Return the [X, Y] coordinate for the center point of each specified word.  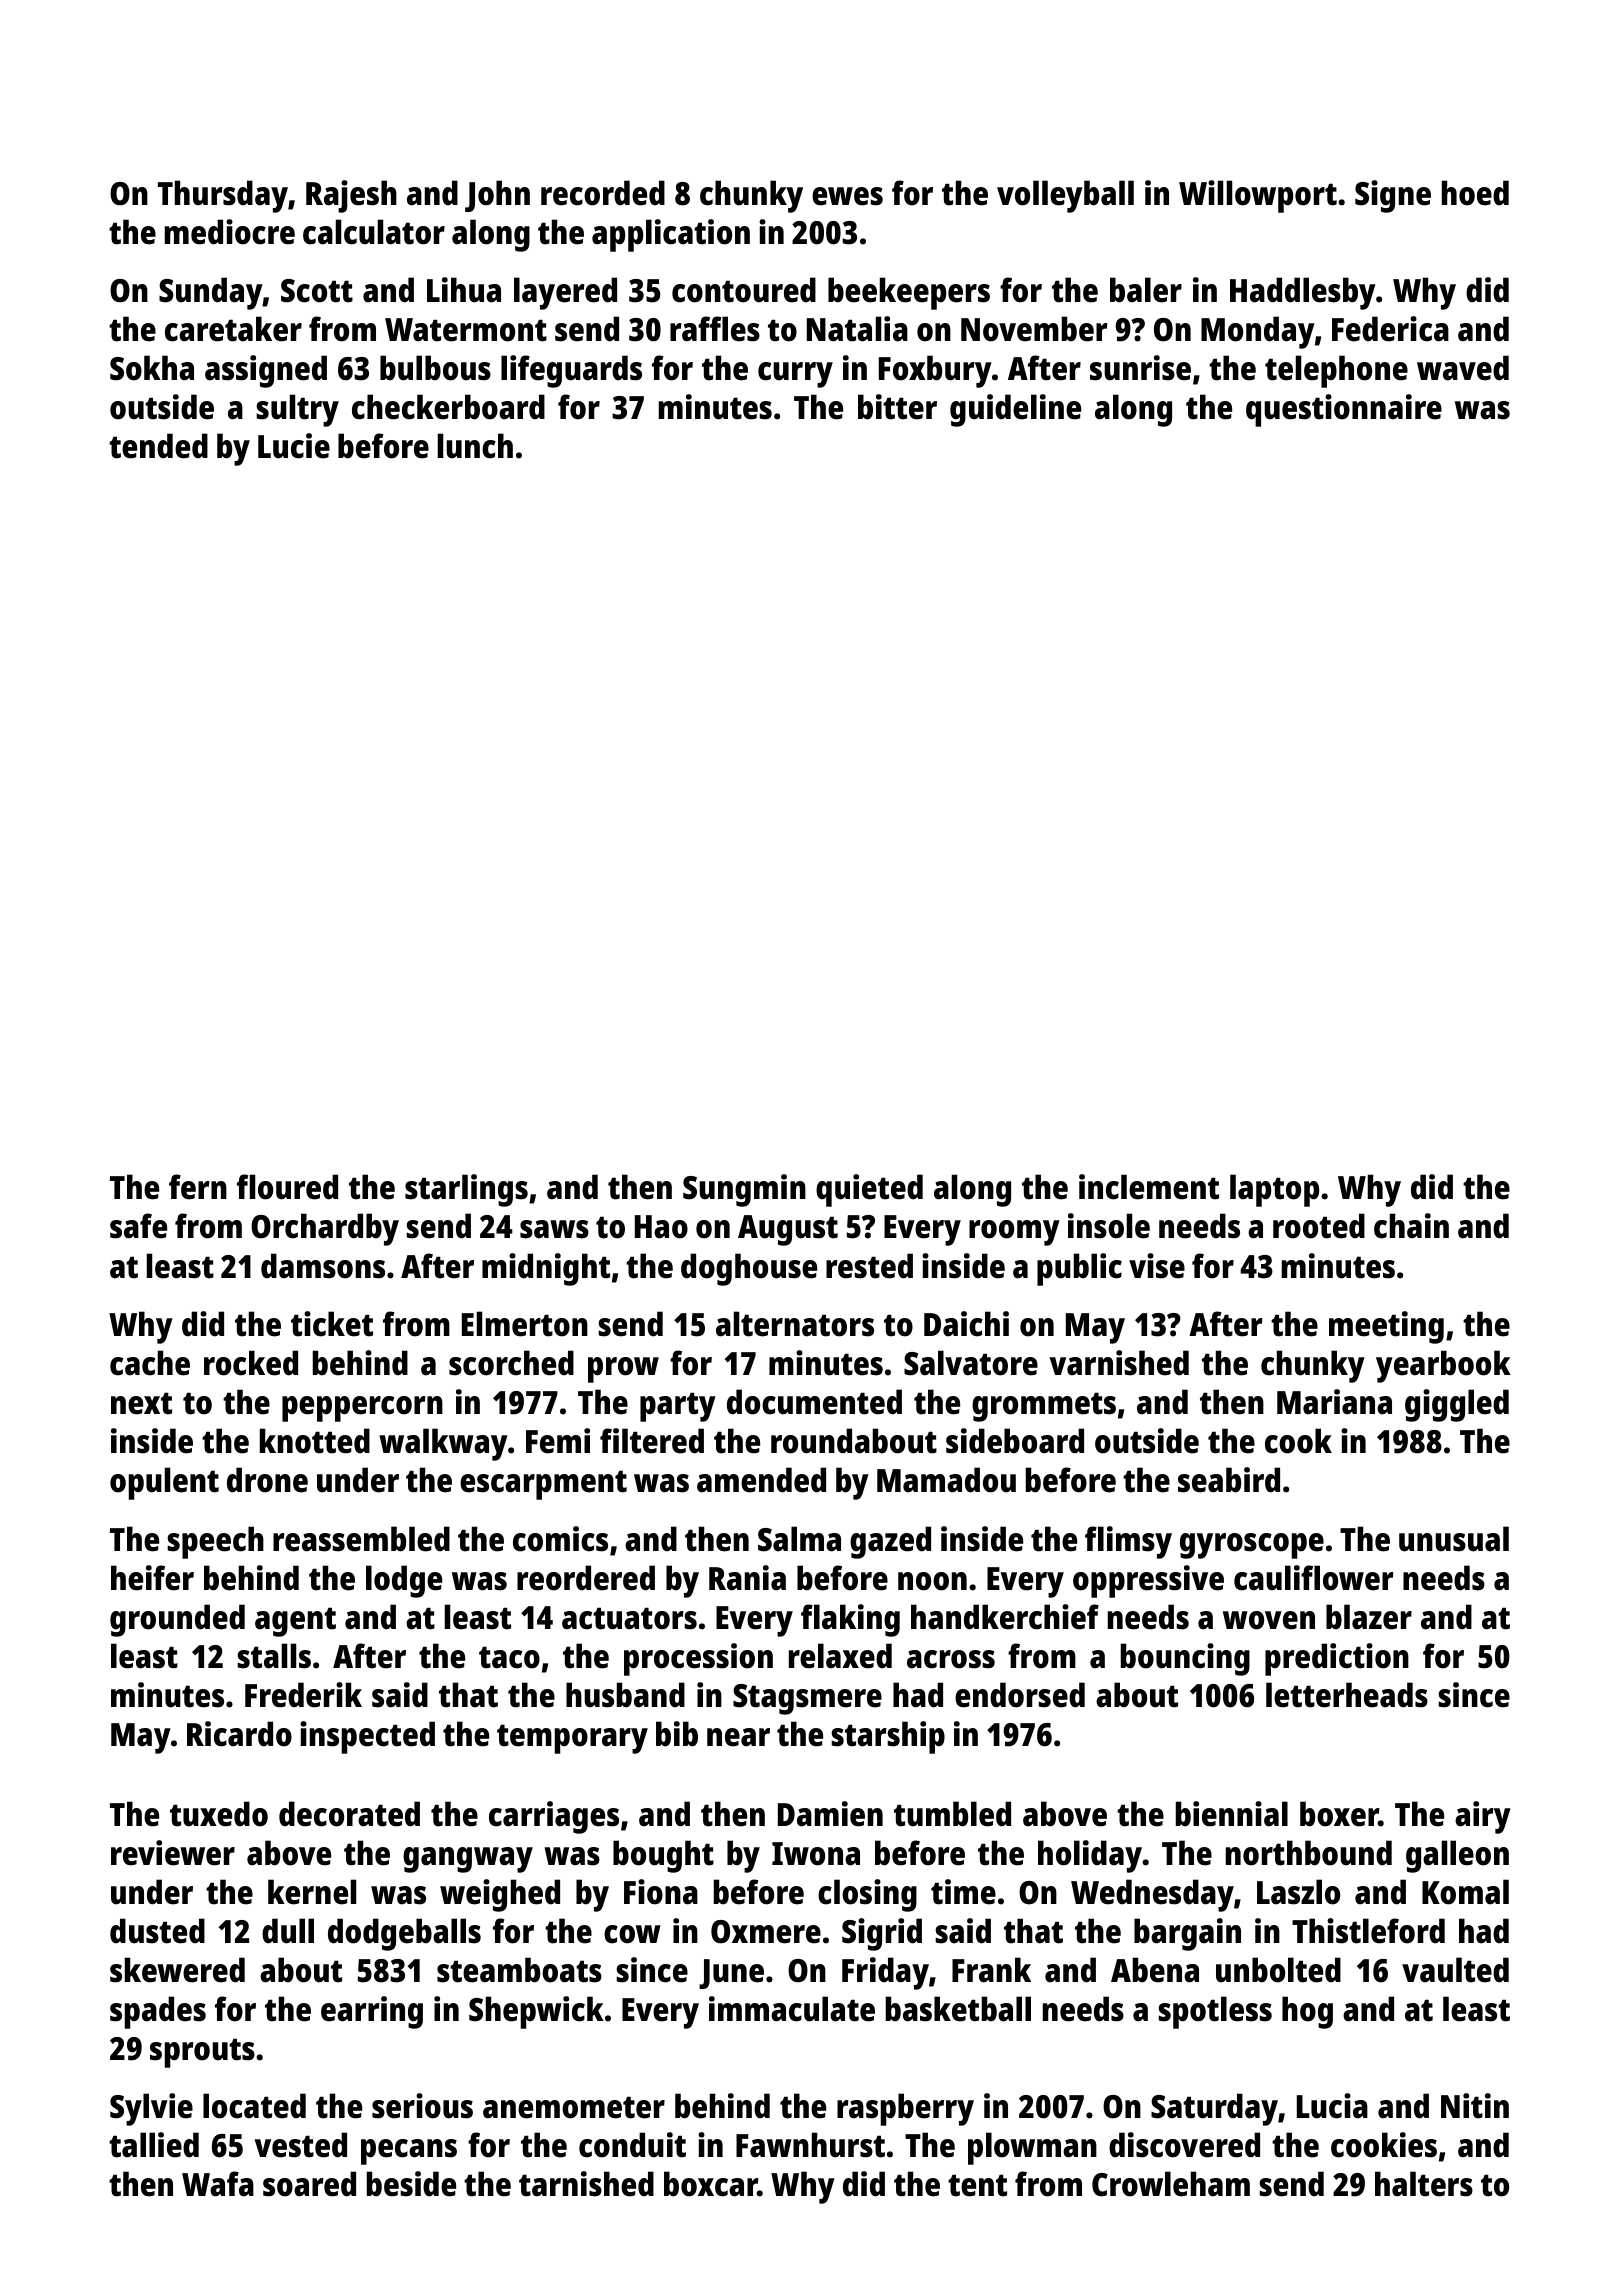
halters [1424, 2184]
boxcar [711, 2184]
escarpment [543, 1485]
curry [795, 375]
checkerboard [448, 407]
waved [1463, 368]
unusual [1454, 1539]
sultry [297, 410]
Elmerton [525, 1324]
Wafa [218, 2184]
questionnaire [1344, 410]
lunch [475, 446]
